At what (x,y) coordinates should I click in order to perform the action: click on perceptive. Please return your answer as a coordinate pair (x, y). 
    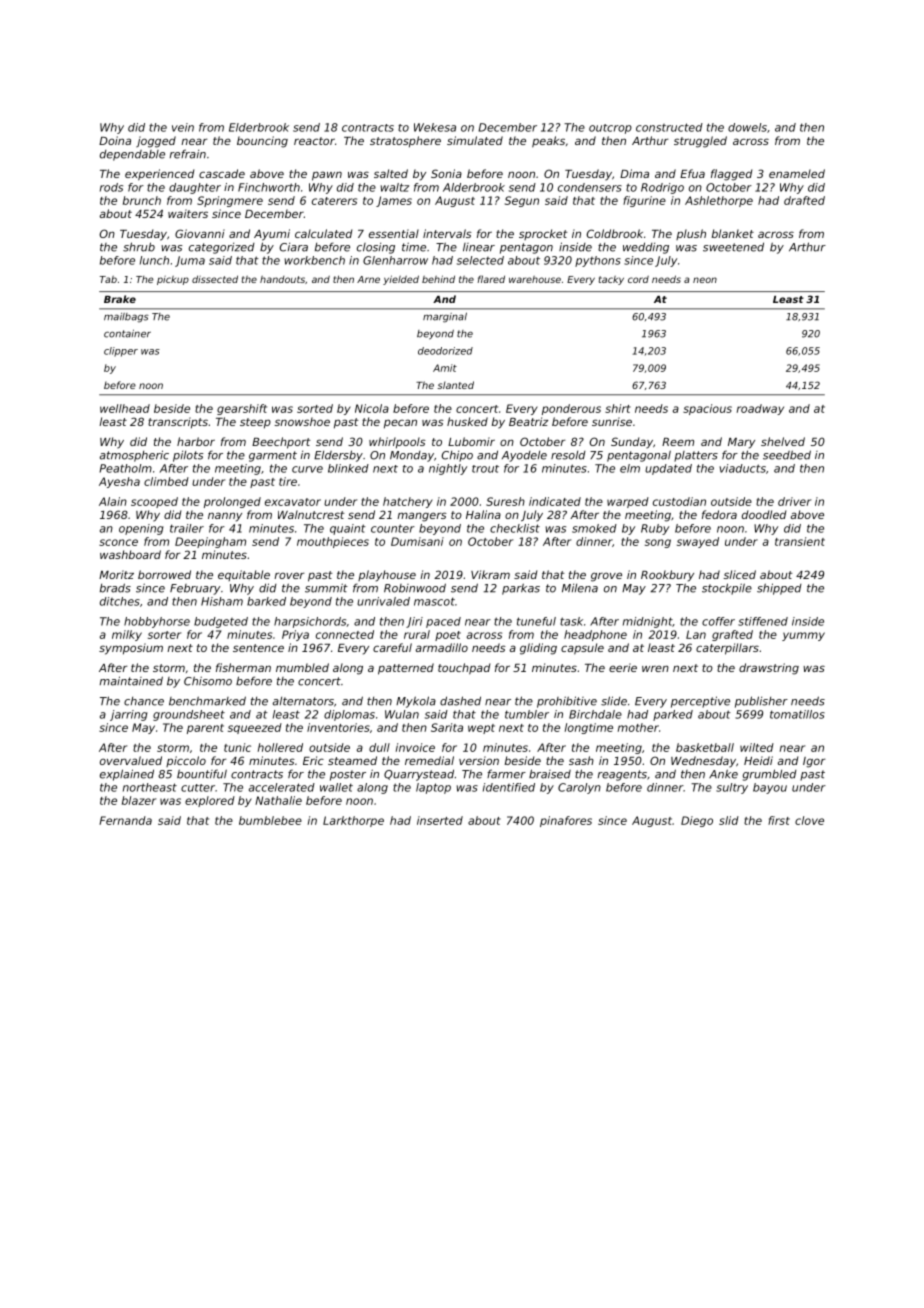
    Looking at the image, I should click on (700, 702).
